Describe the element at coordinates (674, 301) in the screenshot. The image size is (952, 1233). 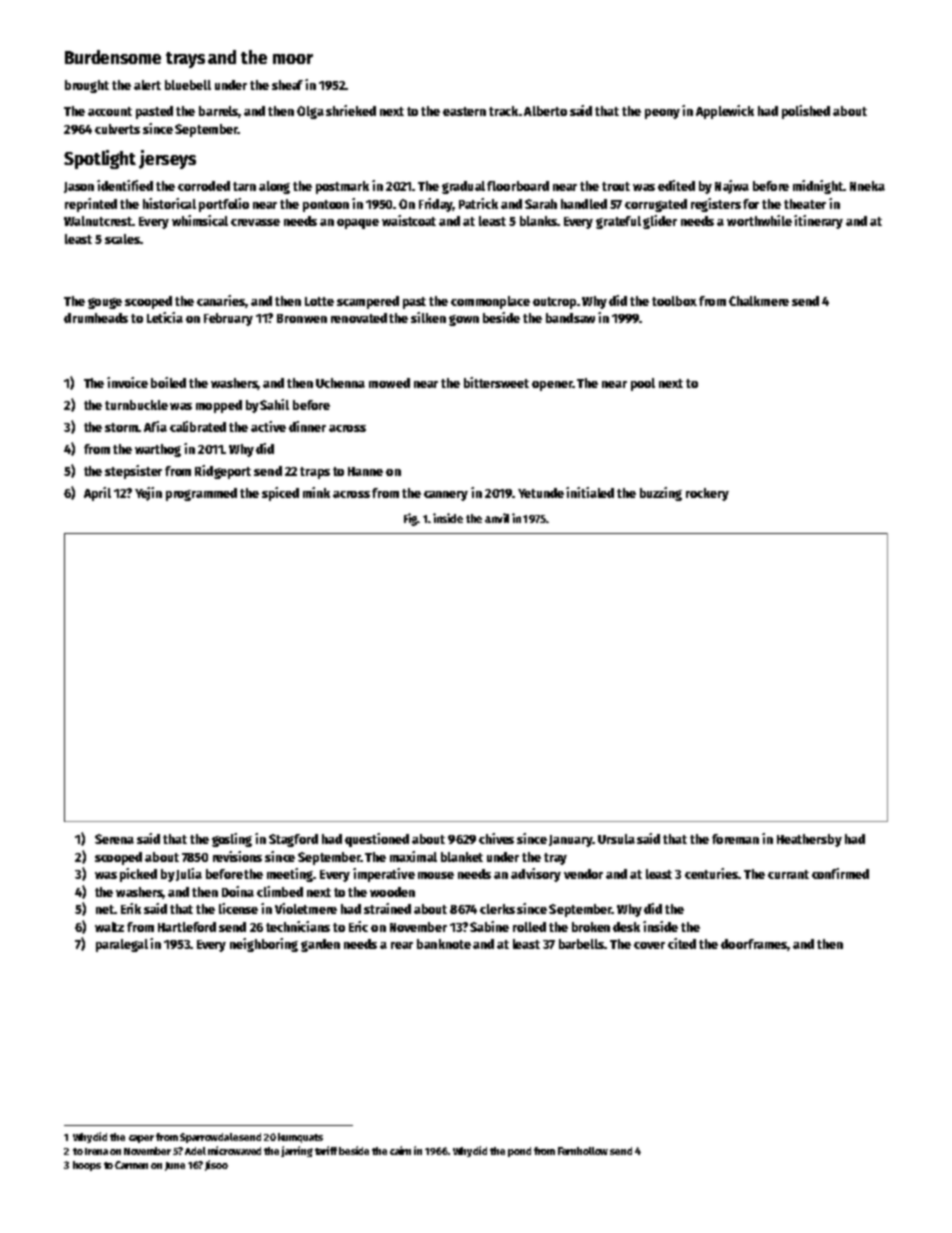
I see `toolbox` at that location.
